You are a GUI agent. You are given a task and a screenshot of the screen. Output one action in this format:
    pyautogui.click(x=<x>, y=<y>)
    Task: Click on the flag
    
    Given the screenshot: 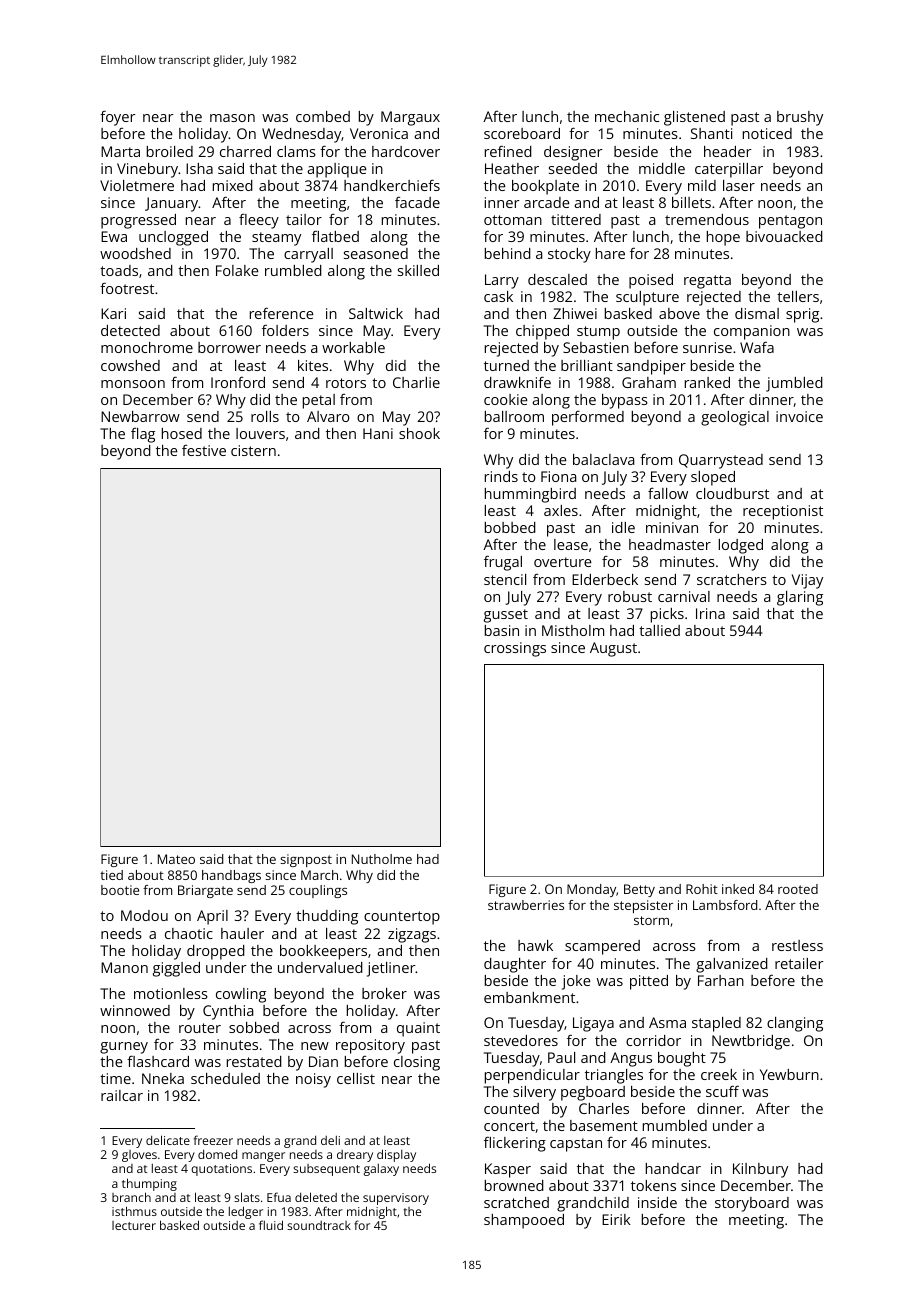 What is the action you would take?
    pyautogui.click(x=143, y=435)
